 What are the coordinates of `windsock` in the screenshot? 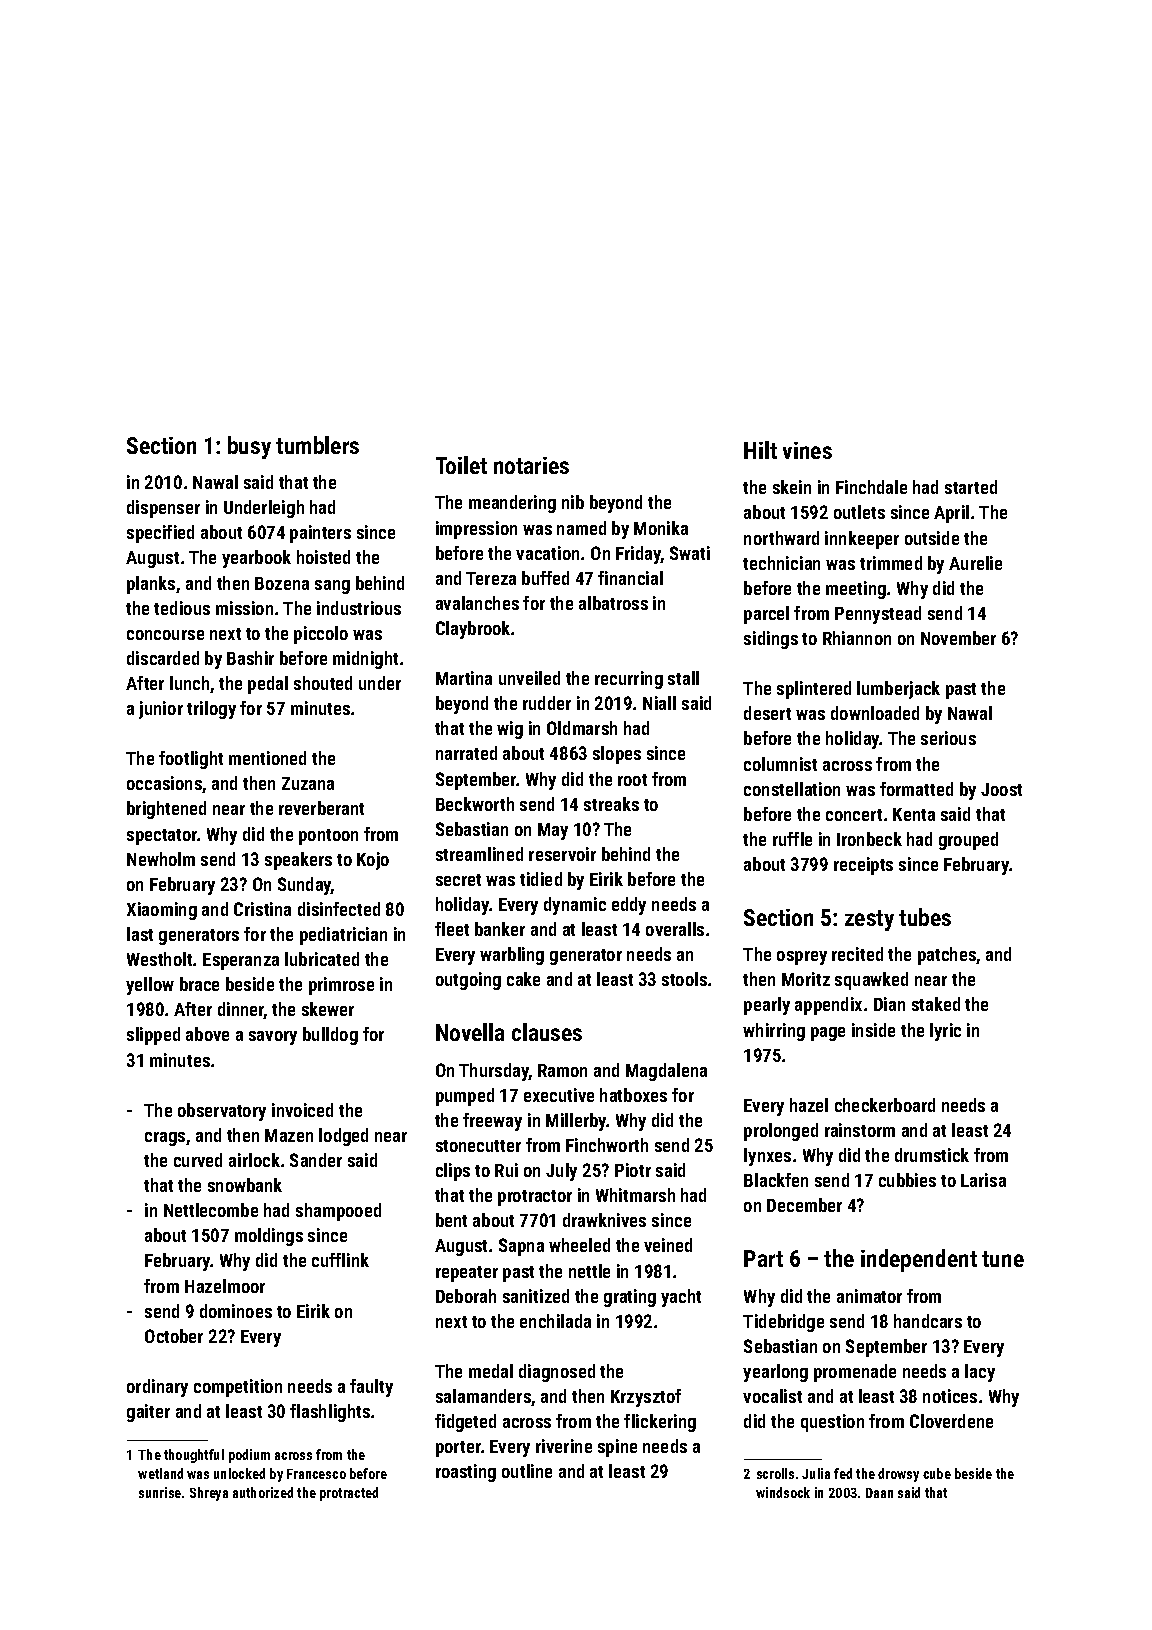 It's located at (783, 1492).
